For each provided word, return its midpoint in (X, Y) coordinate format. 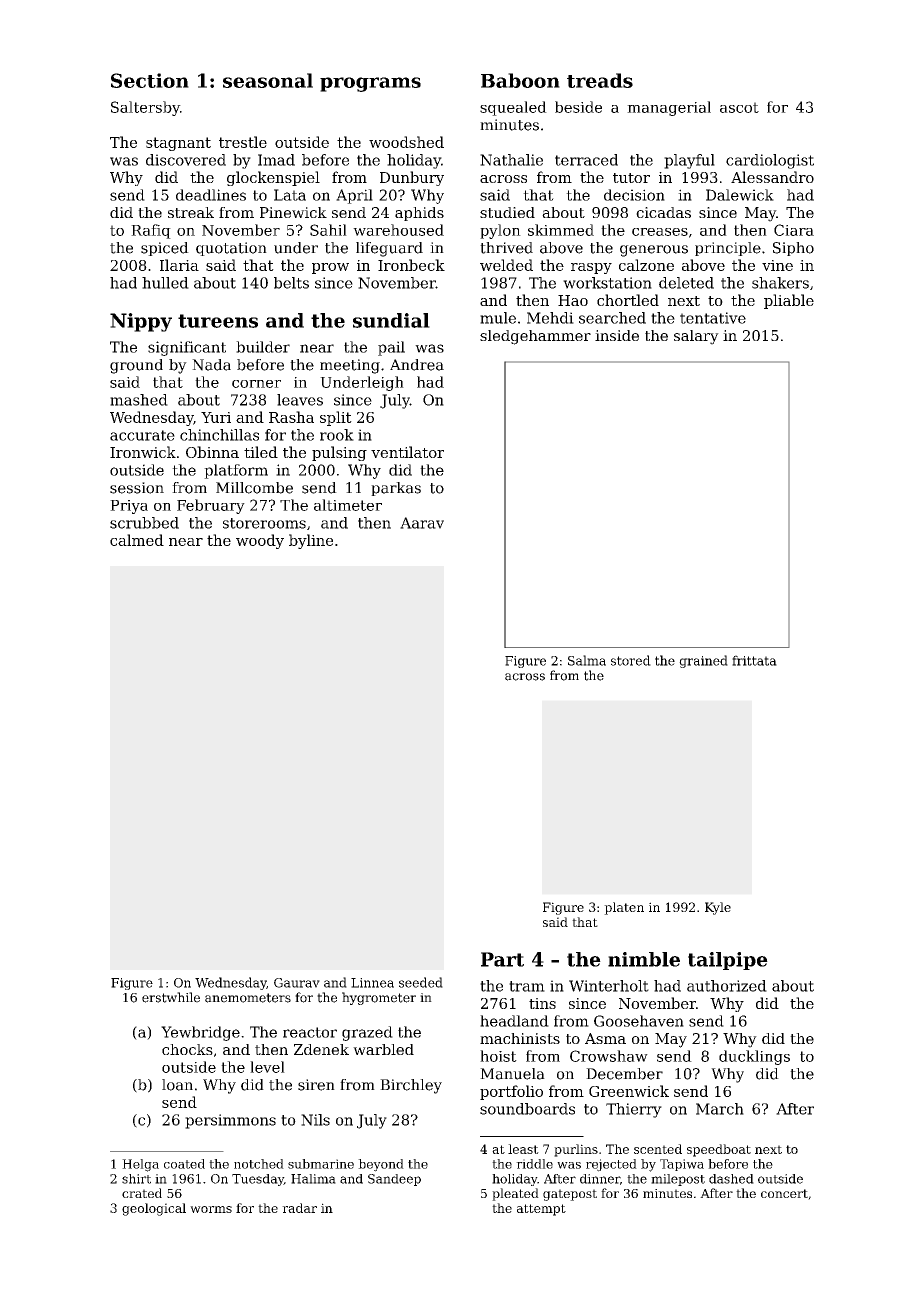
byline (311, 541)
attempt (541, 1210)
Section (150, 80)
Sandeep (394, 1180)
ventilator (407, 452)
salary (696, 337)
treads (600, 80)
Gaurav (297, 983)
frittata (754, 660)
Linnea (372, 983)
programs (370, 84)
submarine (321, 1164)
